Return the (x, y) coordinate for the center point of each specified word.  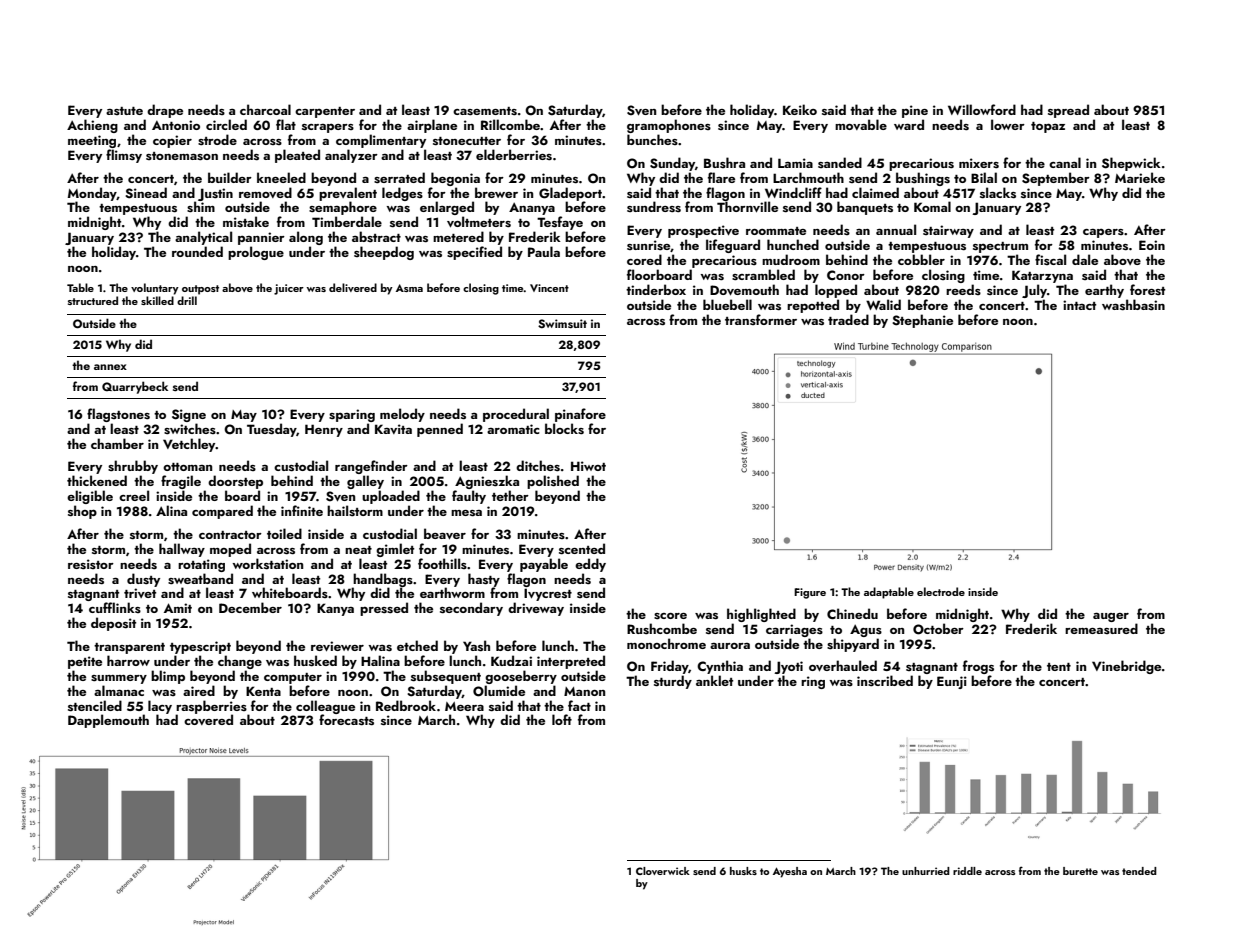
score (670, 616)
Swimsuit (562, 323)
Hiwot (588, 466)
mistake (246, 222)
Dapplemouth (108, 721)
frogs (978, 667)
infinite (302, 510)
